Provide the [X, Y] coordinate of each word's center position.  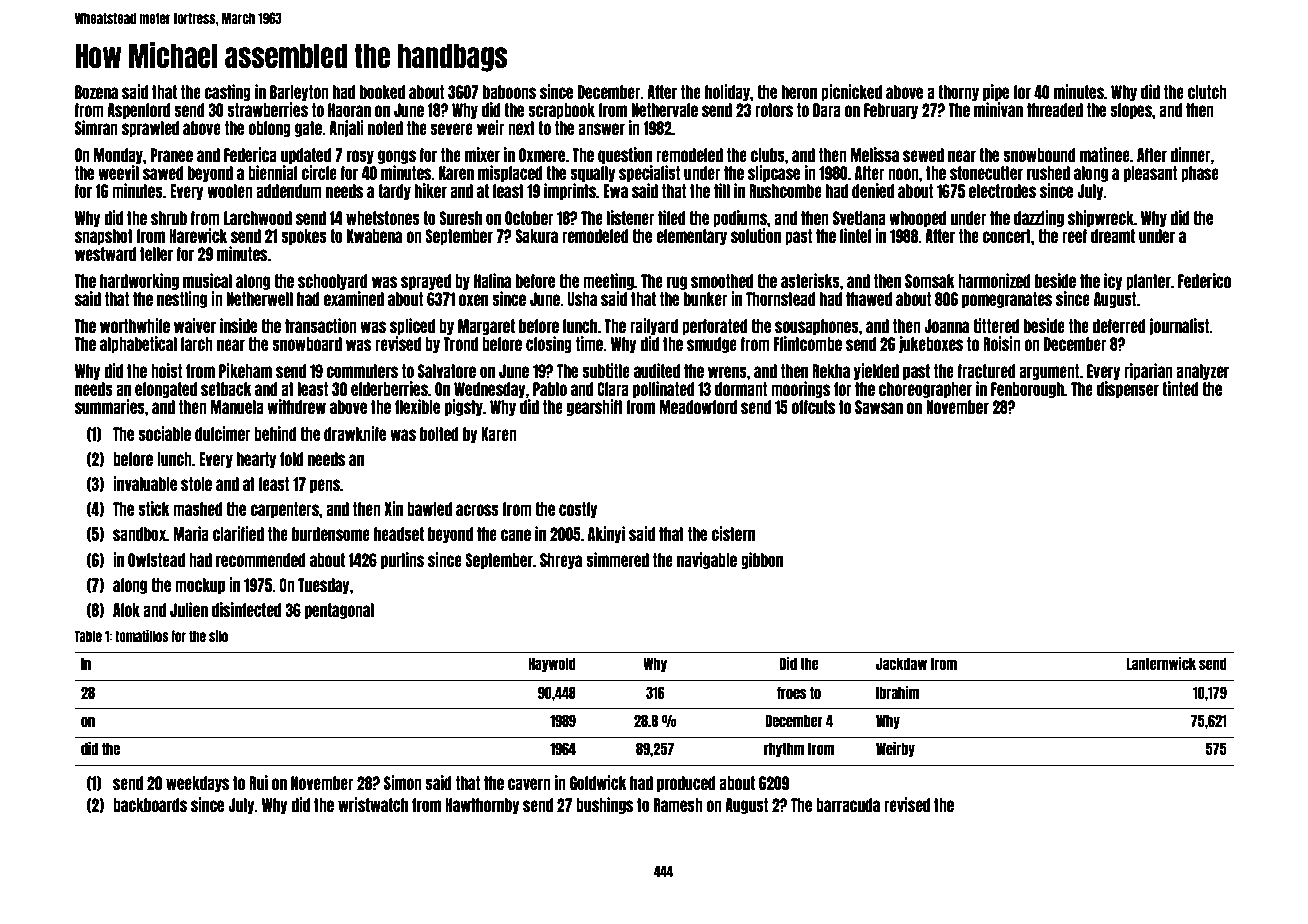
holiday [727, 92]
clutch [1207, 92]
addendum [289, 191]
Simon [403, 782]
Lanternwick [1161, 663]
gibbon [762, 560]
